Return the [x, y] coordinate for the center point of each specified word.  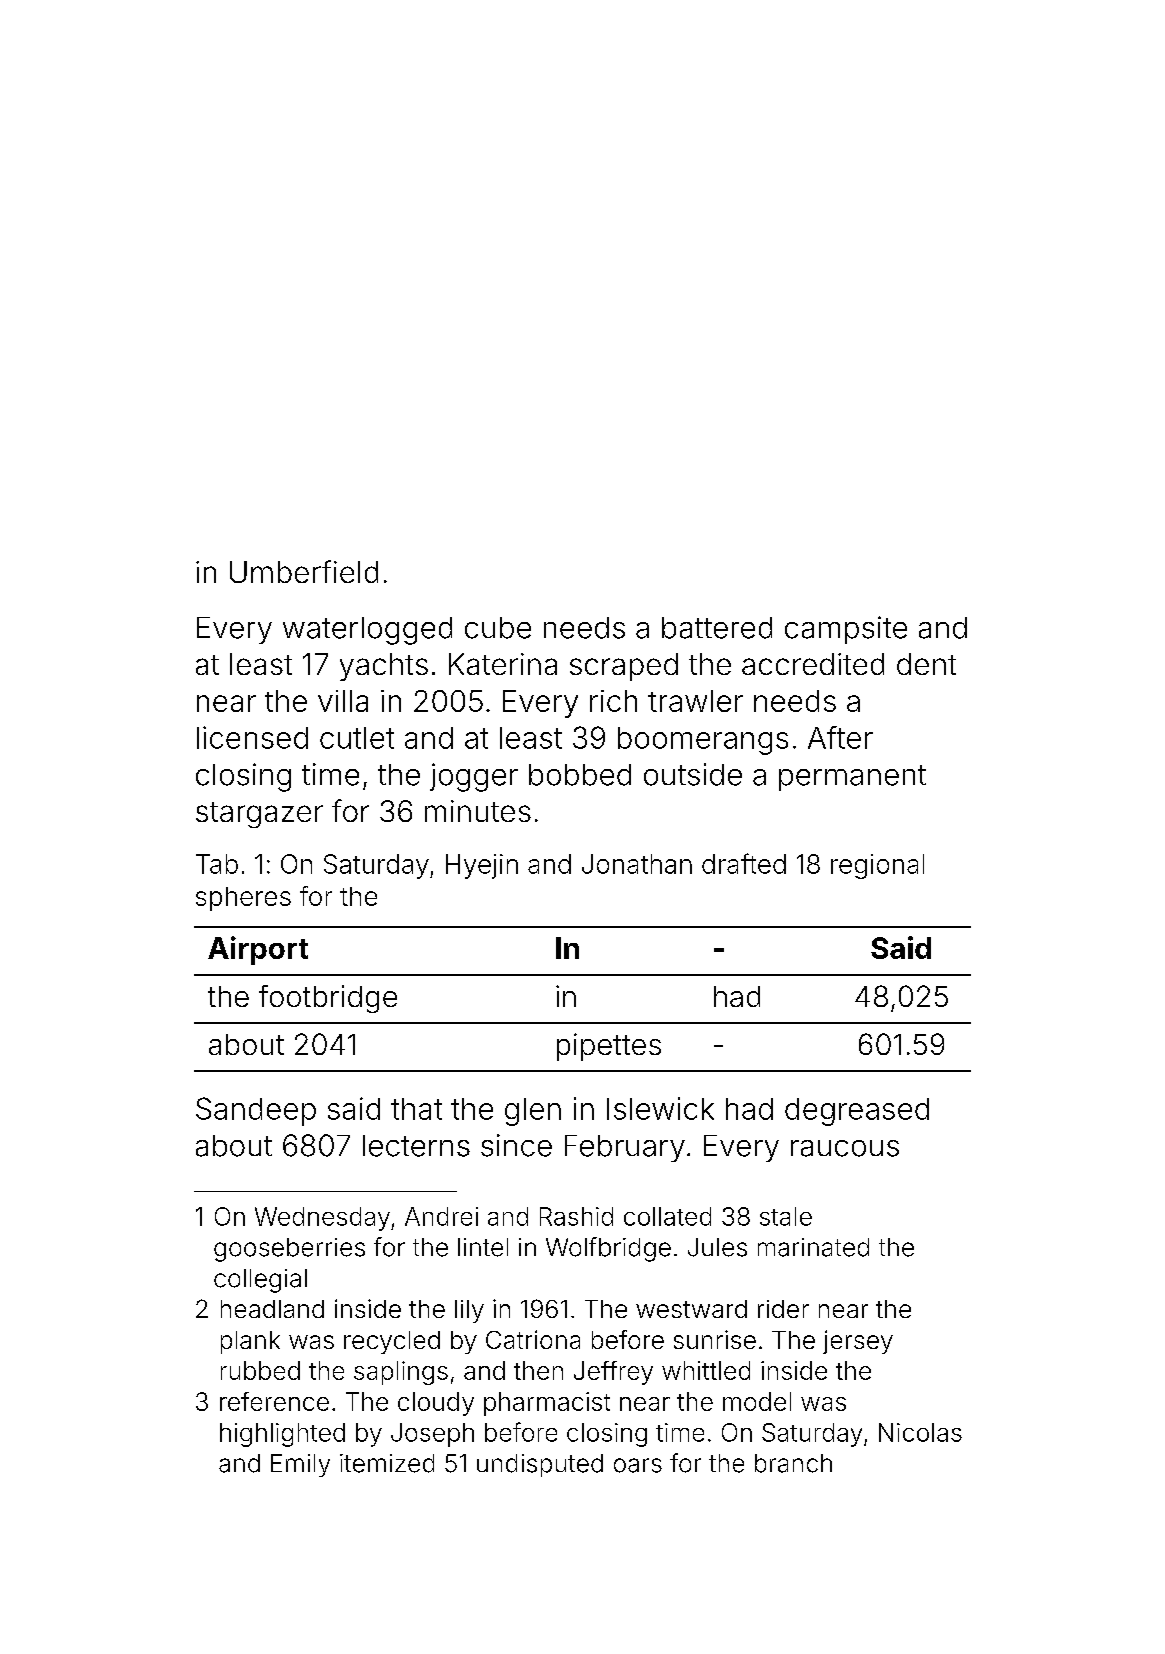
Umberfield [304, 571]
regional [877, 866]
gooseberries [289, 1250]
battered [717, 628]
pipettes [609, 1047]
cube [498, 628]
